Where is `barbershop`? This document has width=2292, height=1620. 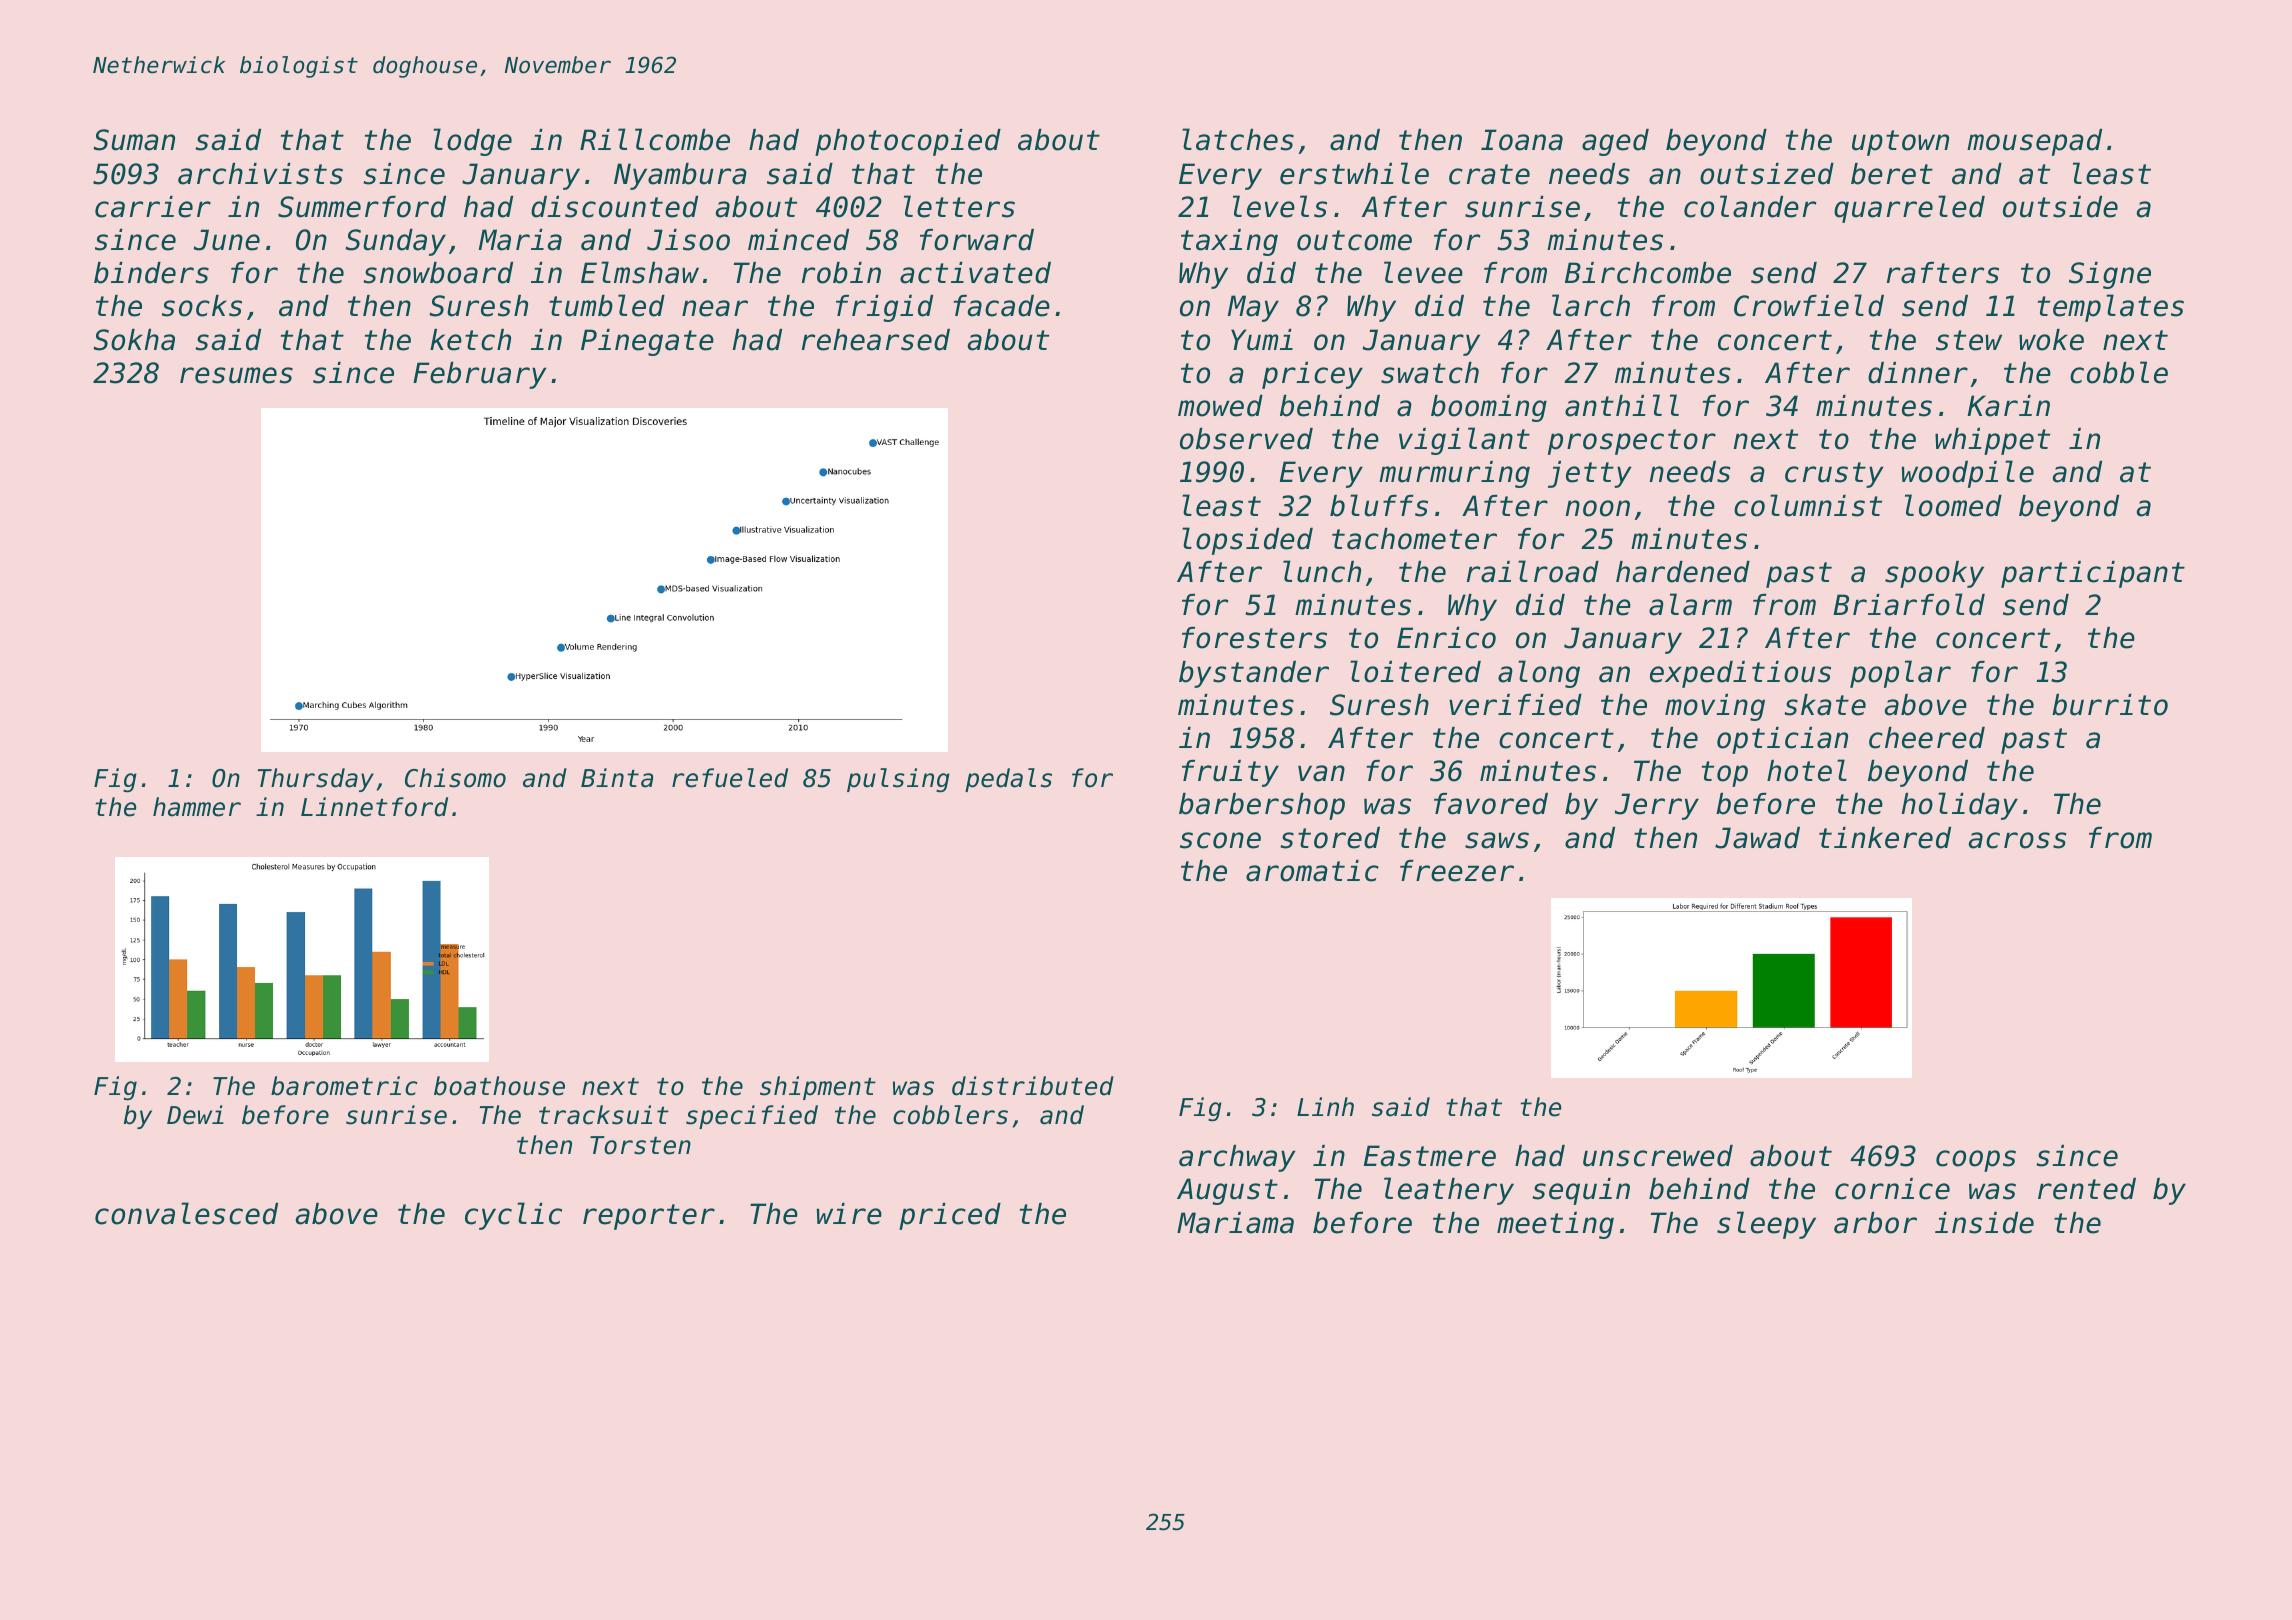 barbershop is located at coordinates (1262, 806).
